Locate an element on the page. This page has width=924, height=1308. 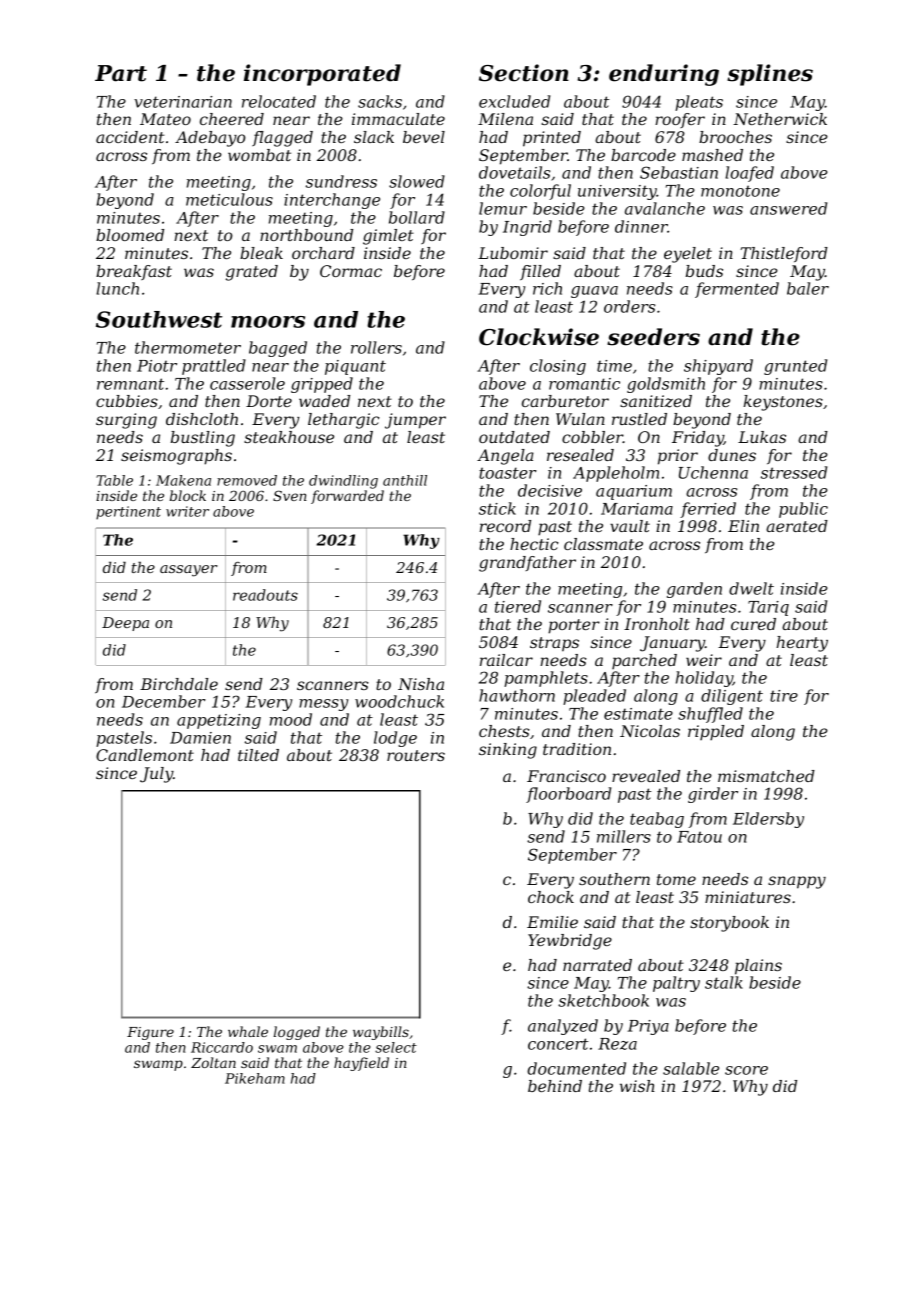
enduring is located at coordinates (664, 75).
